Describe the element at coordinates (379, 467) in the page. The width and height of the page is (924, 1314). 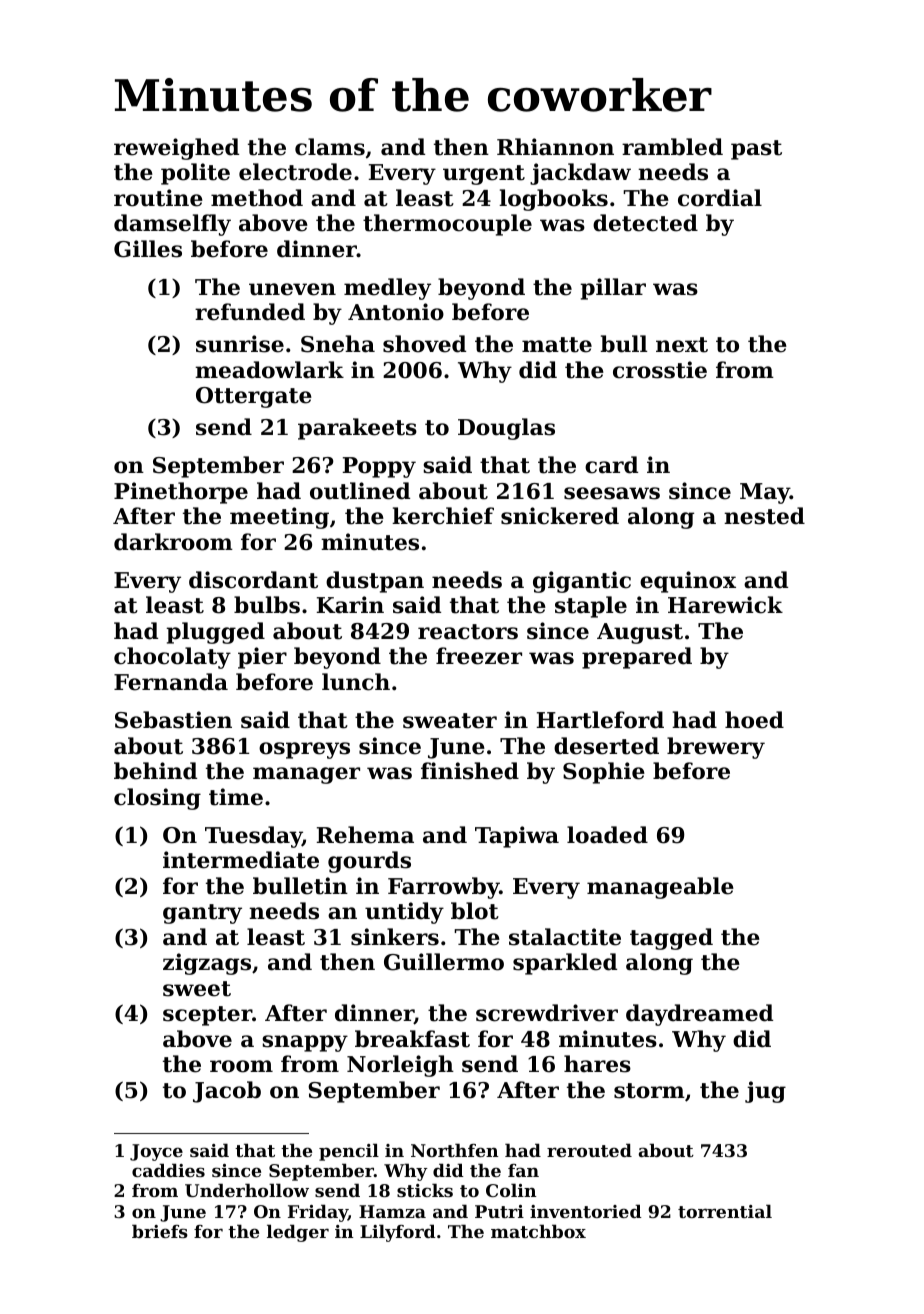
I see `Poppy` at that location.
